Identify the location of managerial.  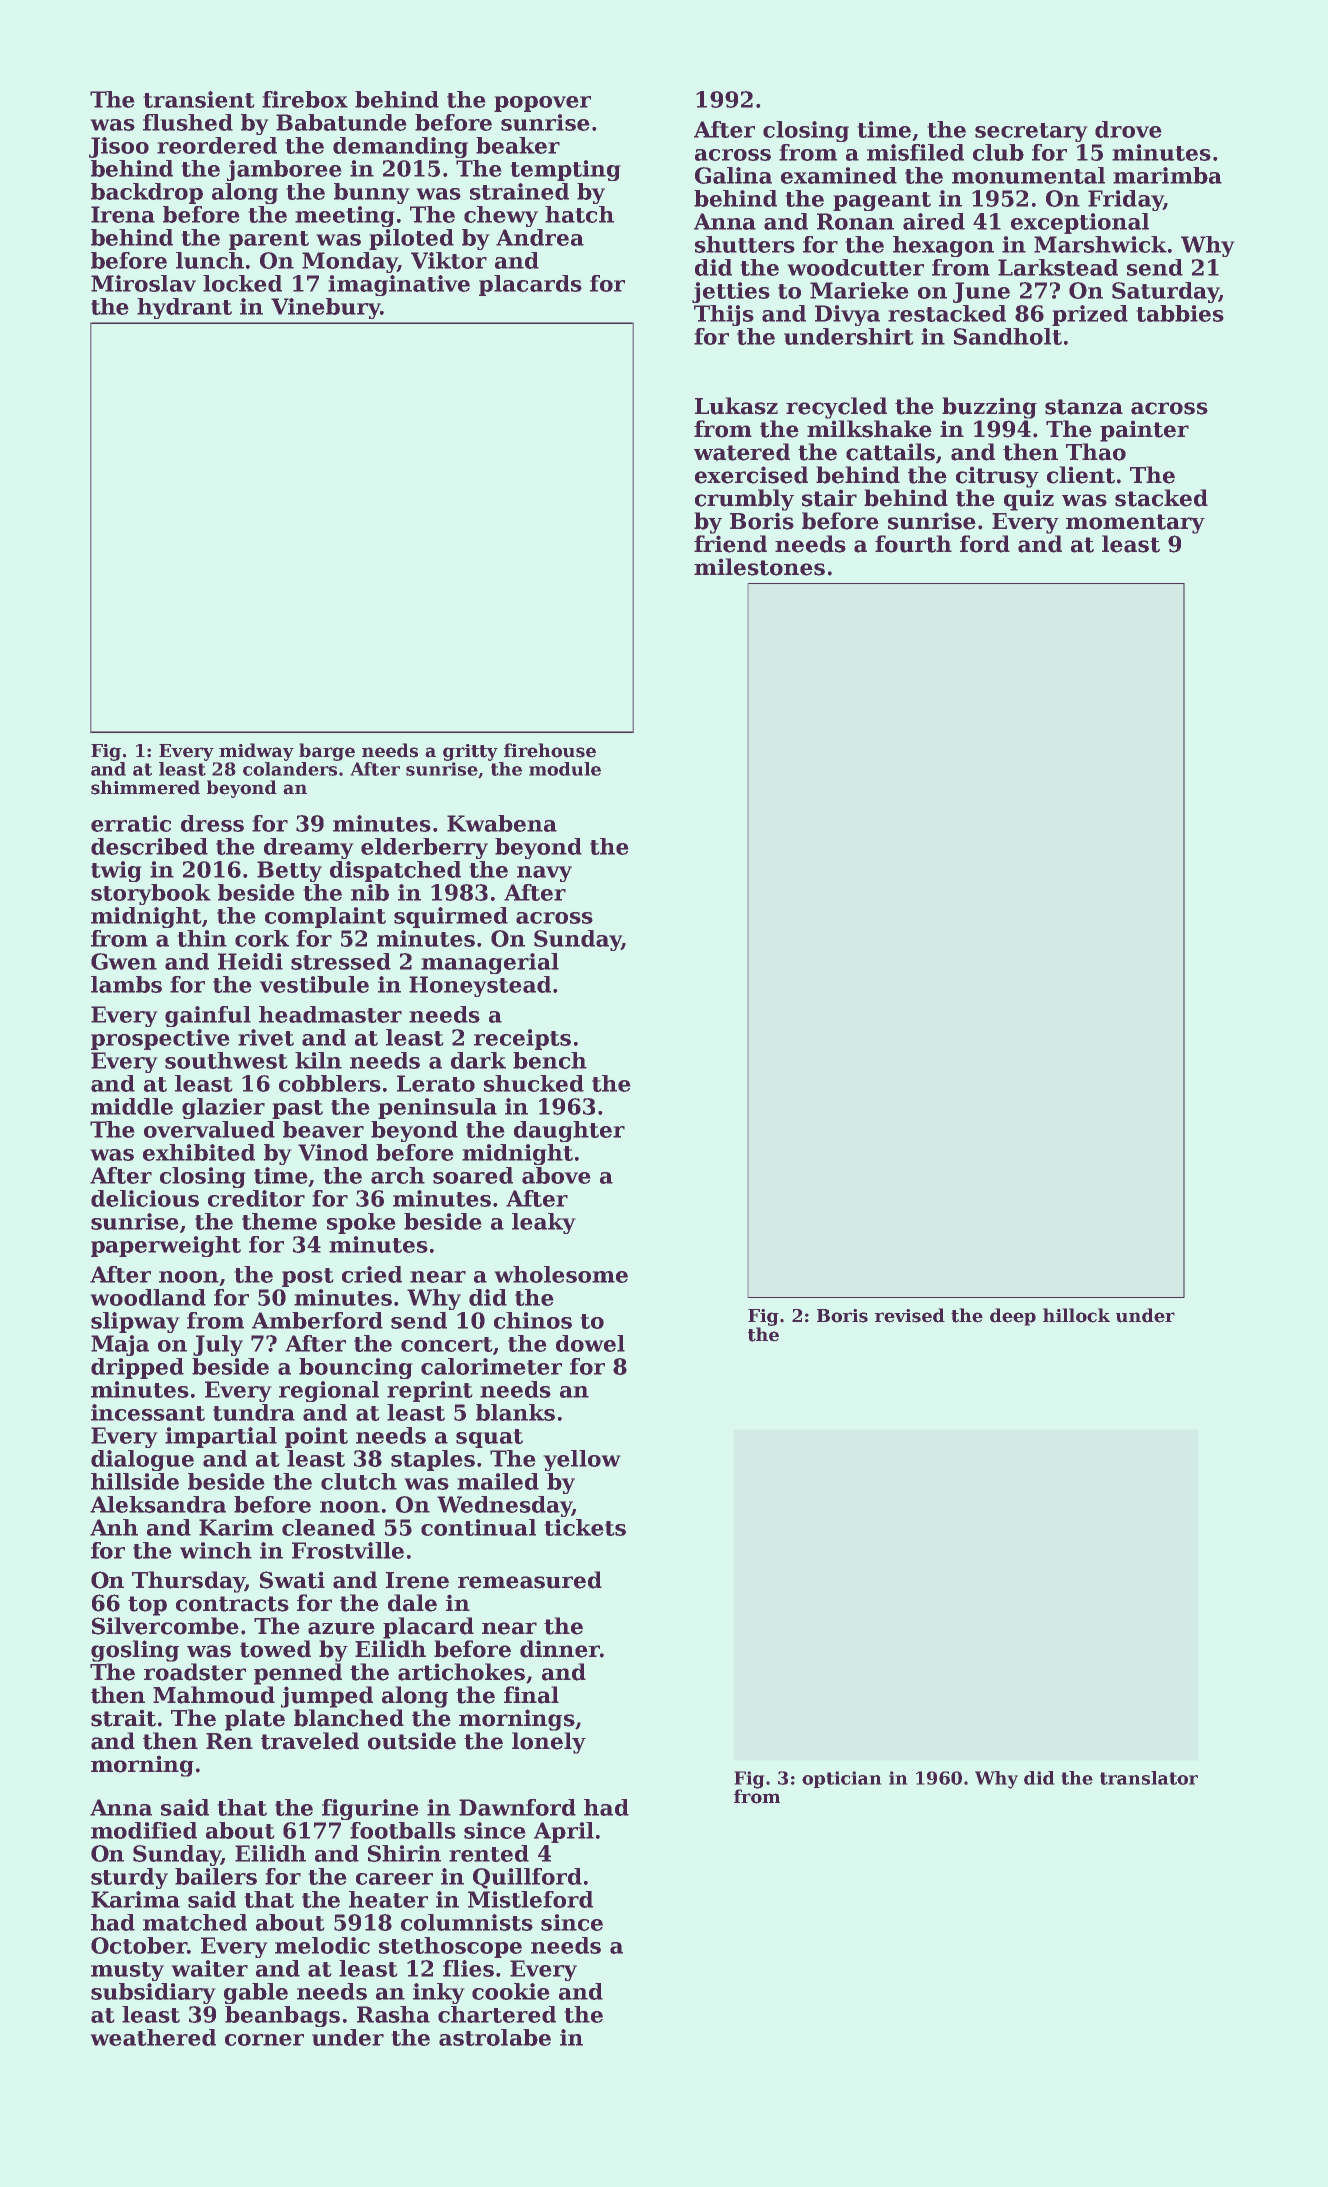
(490, 963).
